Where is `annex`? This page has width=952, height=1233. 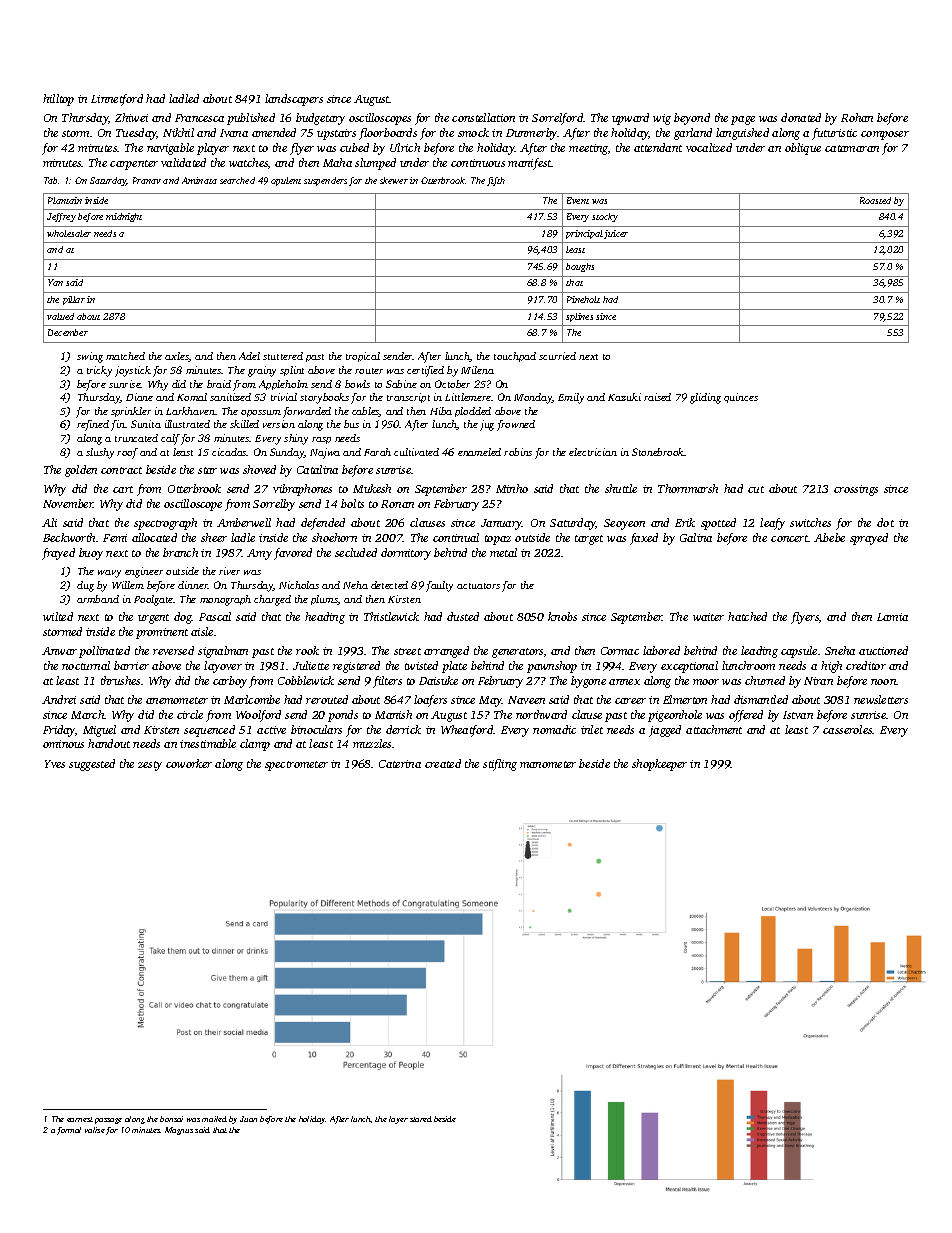
annex is located at coordinates (624, 682).
